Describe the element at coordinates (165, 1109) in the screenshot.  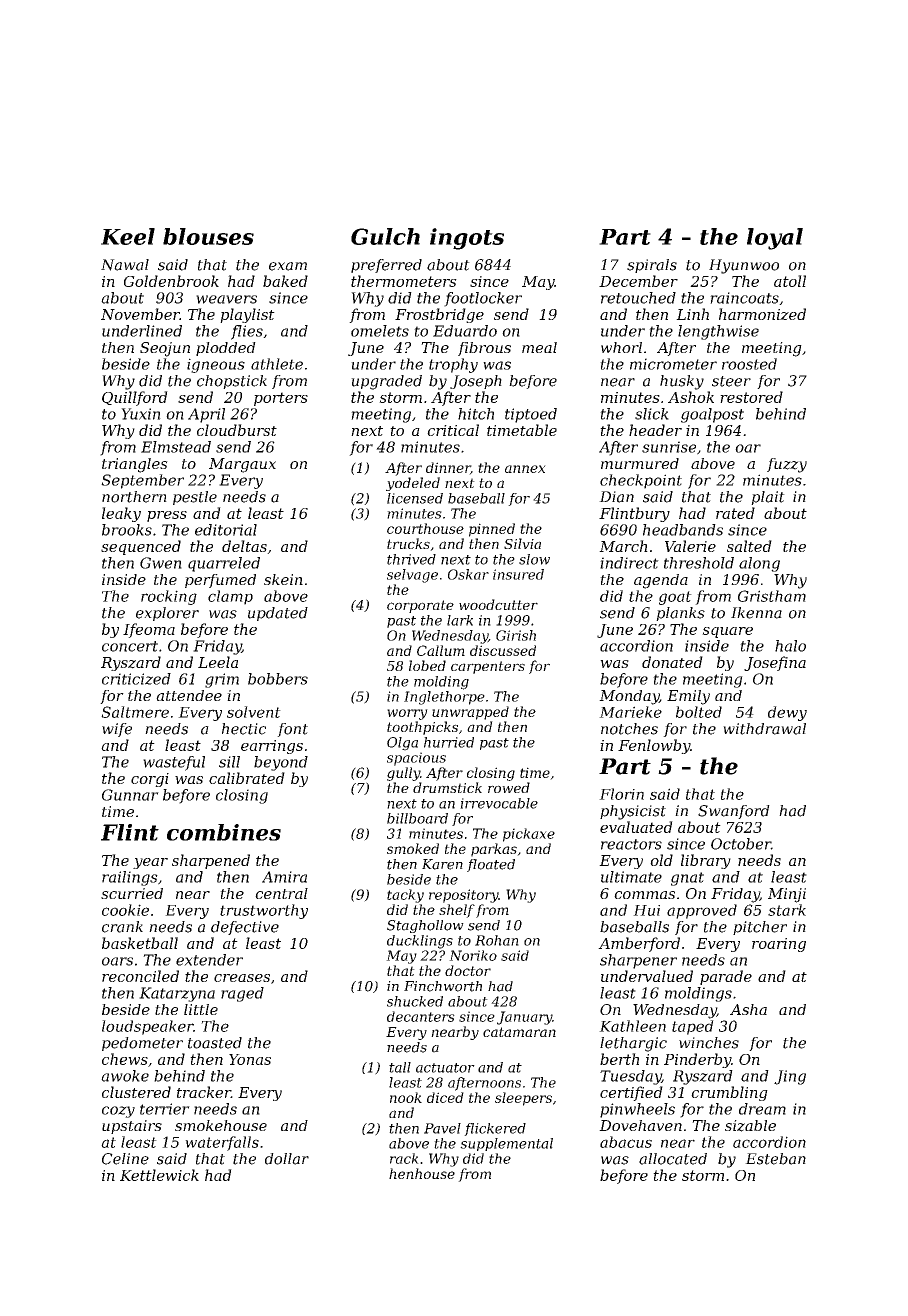
I see `terrier` at that location.
